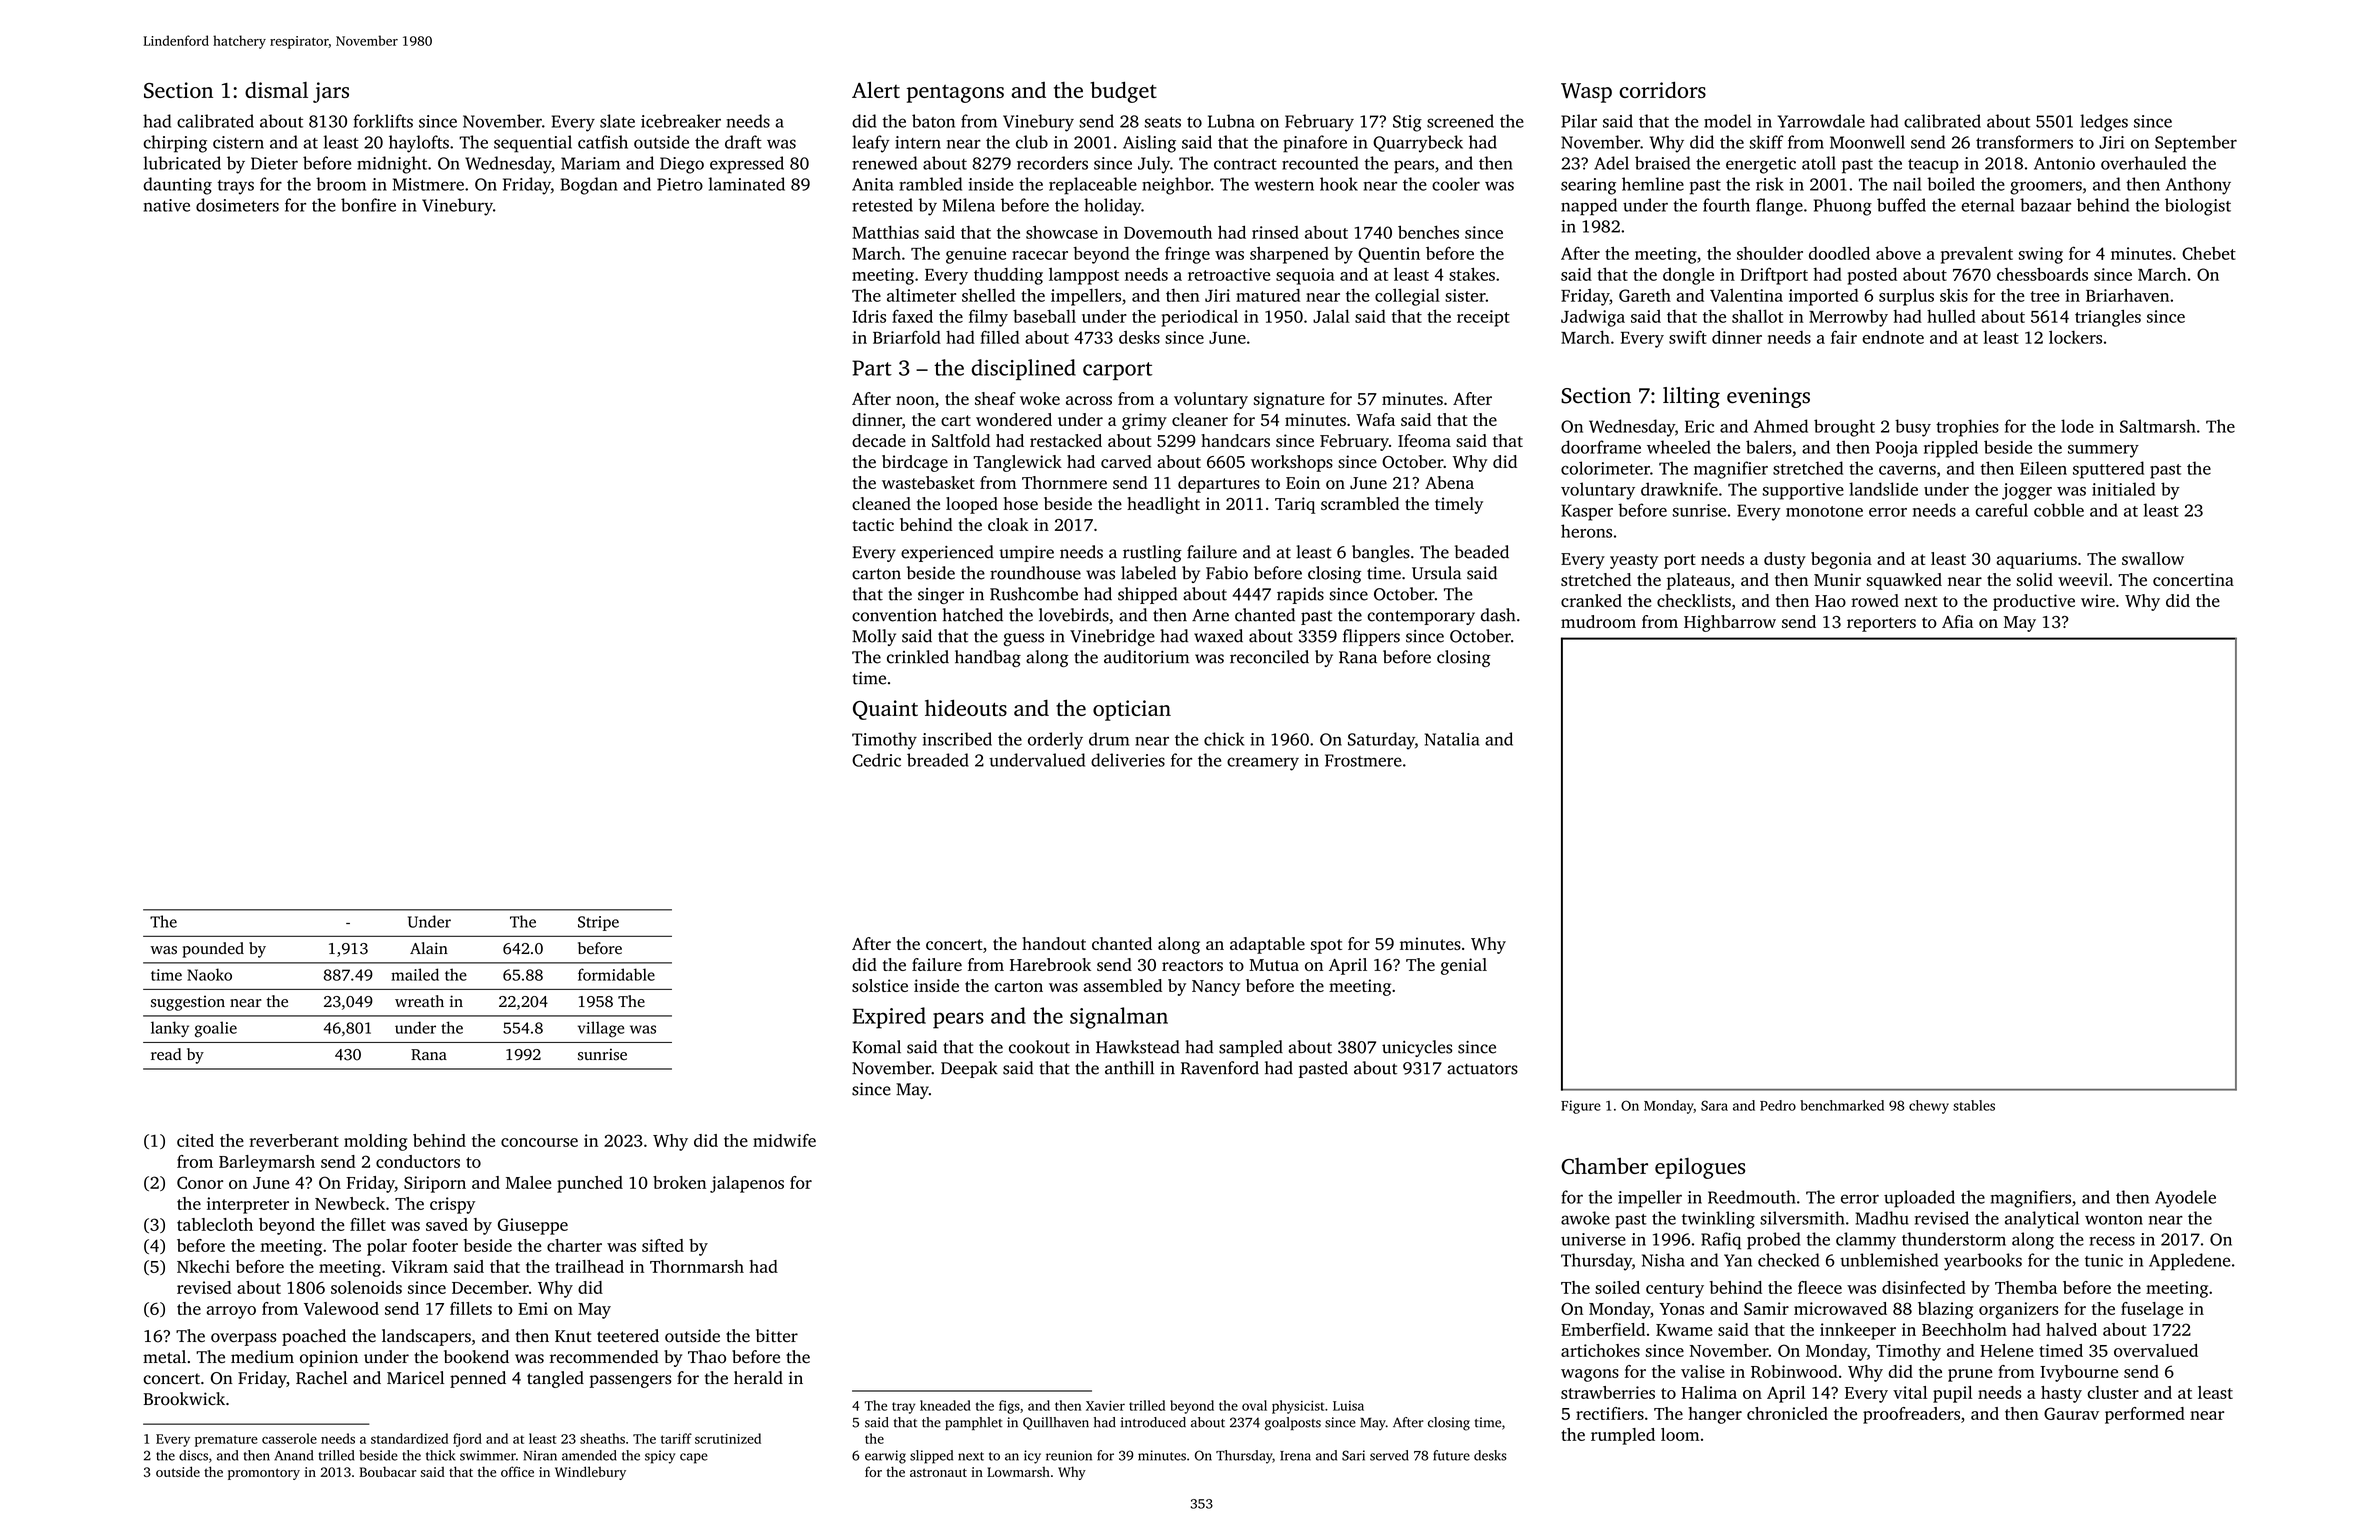 Image resolution: width=2380 pixels, height=1540 pixels. What do you see at coordinates (617, 121) in the image?
I see `slate` at bounding box center [617, 121].
